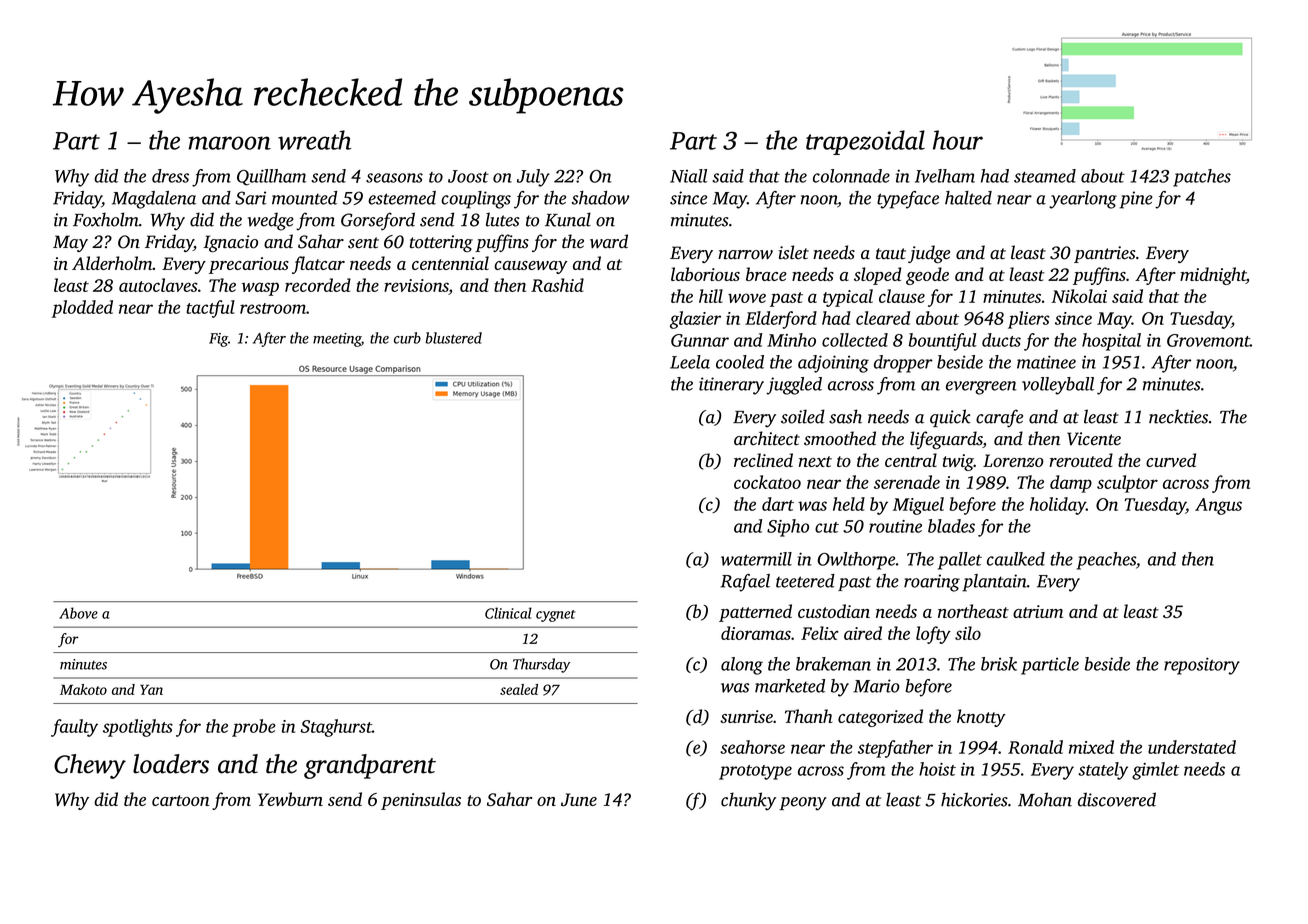 The image size is (1308, 924). Describe the element at coordinates (78, 613) in the screenshot. I see `Above` at that location.
